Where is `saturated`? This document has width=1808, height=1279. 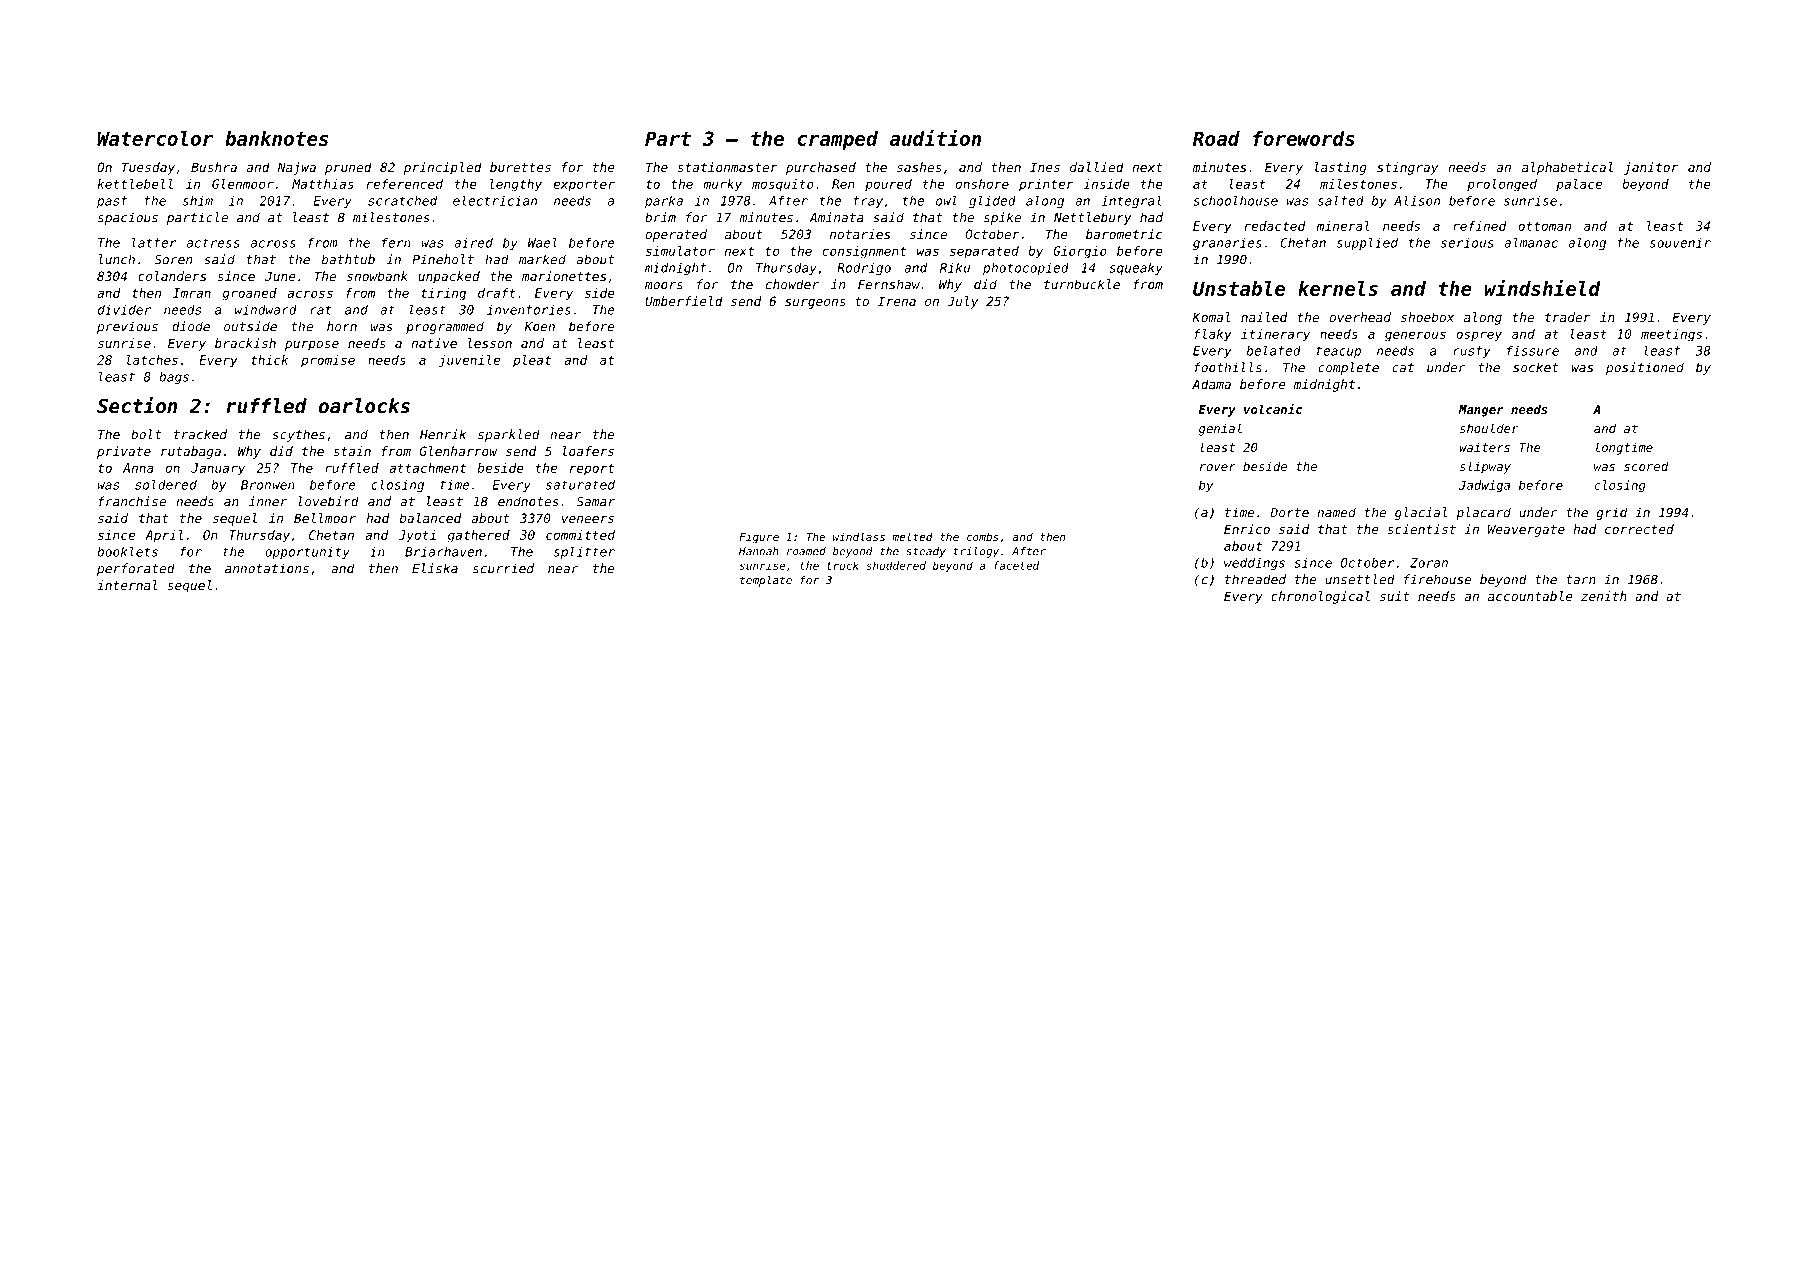
saturated is located at coordinates (580, 485).
